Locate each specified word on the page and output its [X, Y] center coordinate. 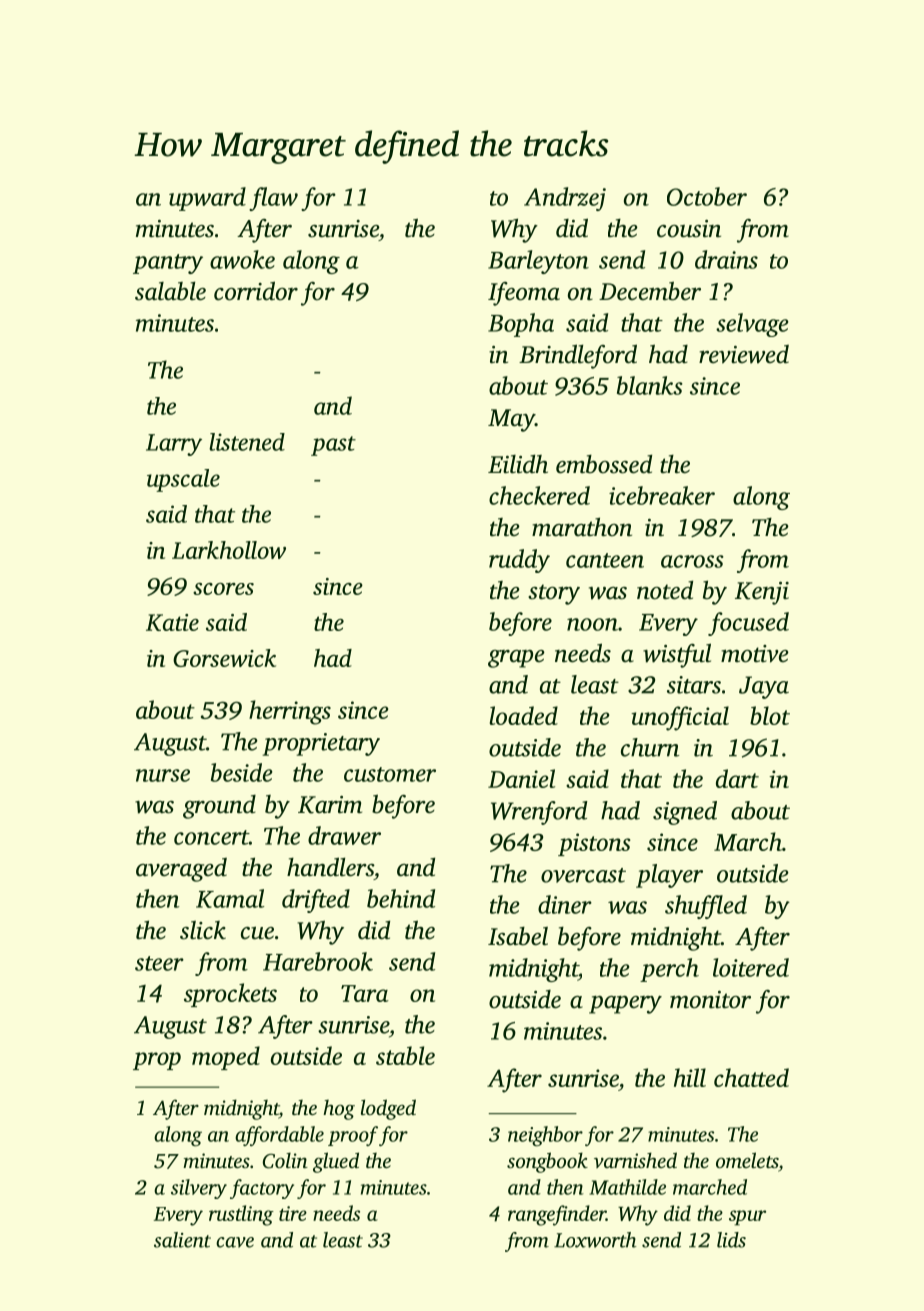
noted [665, 590]
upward [207, 199]
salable [170, 291]
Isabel [518, 936]
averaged [181, 870]
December [650, 291]
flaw [273, 199]
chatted [751, 1077]
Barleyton [538, 262]
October [707, 196]
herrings [290, 712]
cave [235, 1242]
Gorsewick [224, 658]
